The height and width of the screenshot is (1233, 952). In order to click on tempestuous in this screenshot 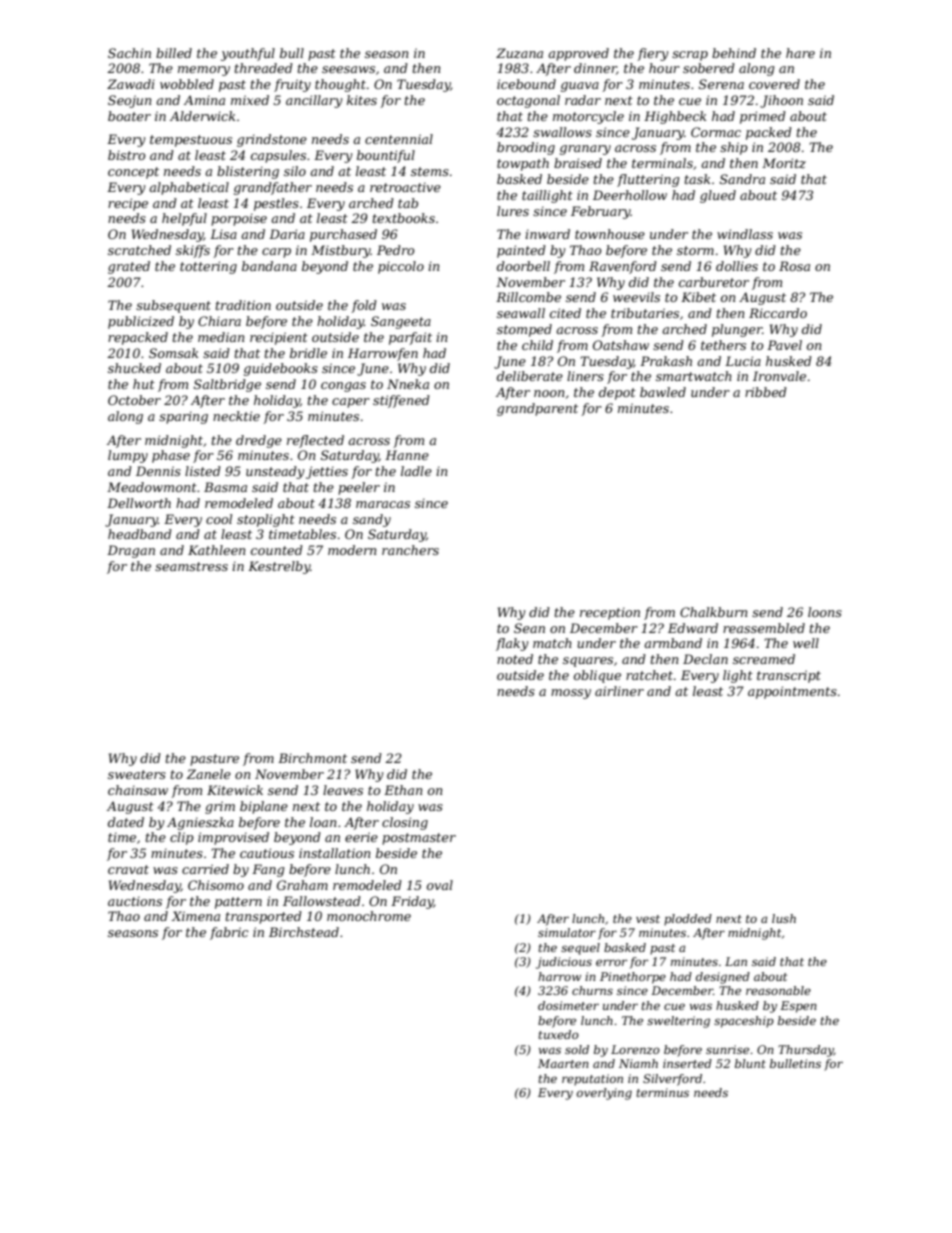, I will do `click(191, 141)`.
